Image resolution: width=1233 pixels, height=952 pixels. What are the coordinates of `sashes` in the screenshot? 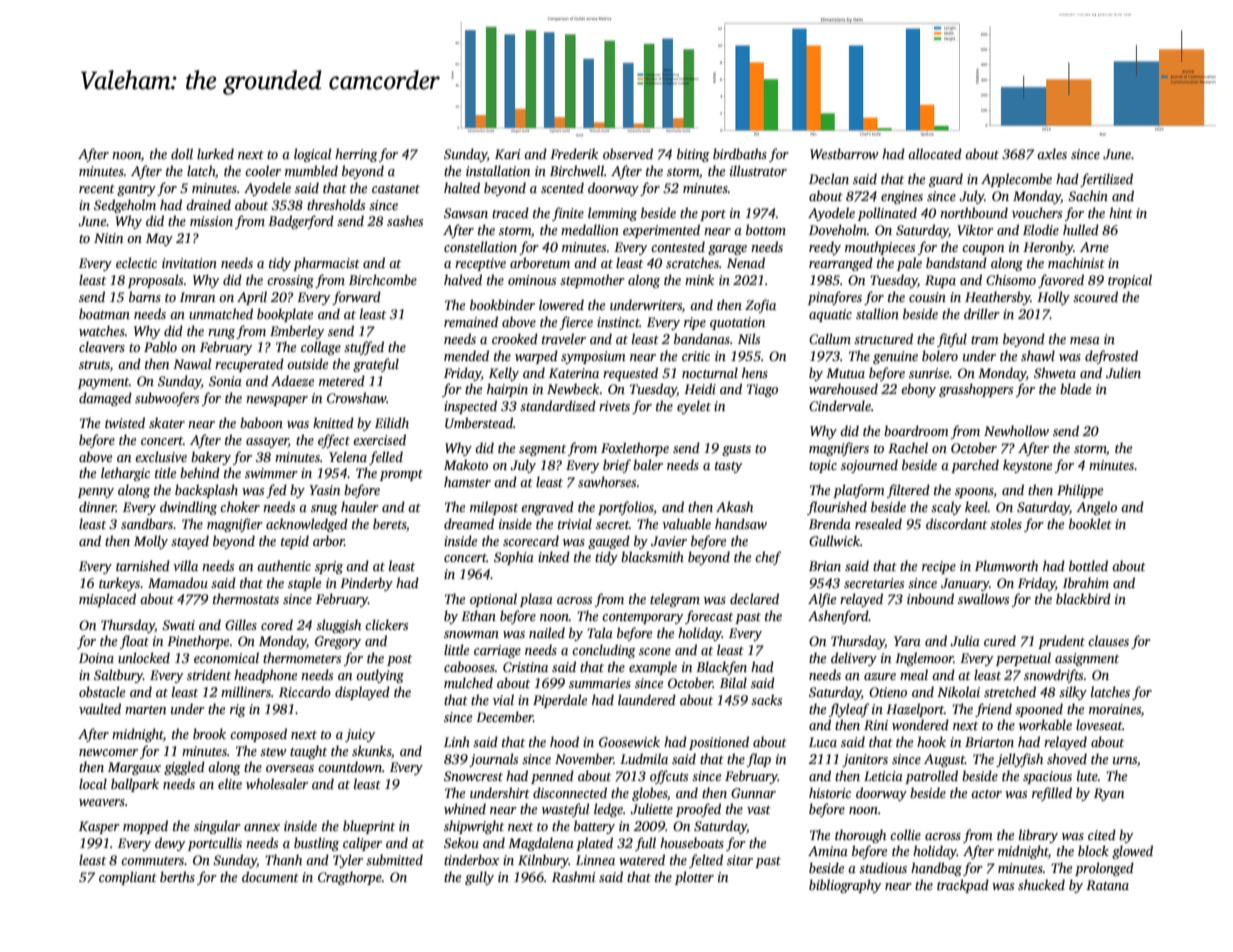 It's located at (405, 220).
